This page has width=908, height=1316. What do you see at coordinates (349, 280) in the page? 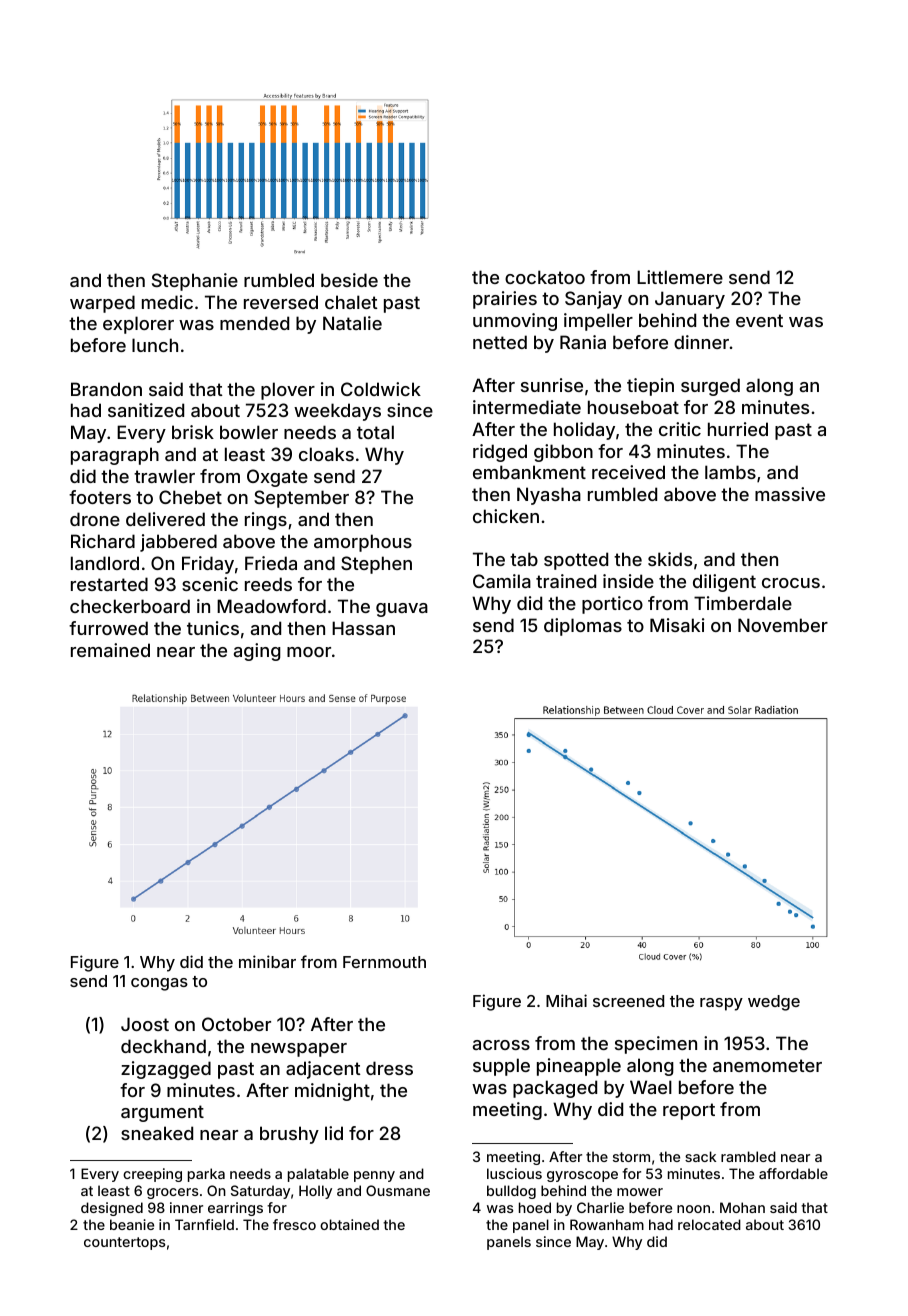
I see `beside` at bounding box center [349, 280].
